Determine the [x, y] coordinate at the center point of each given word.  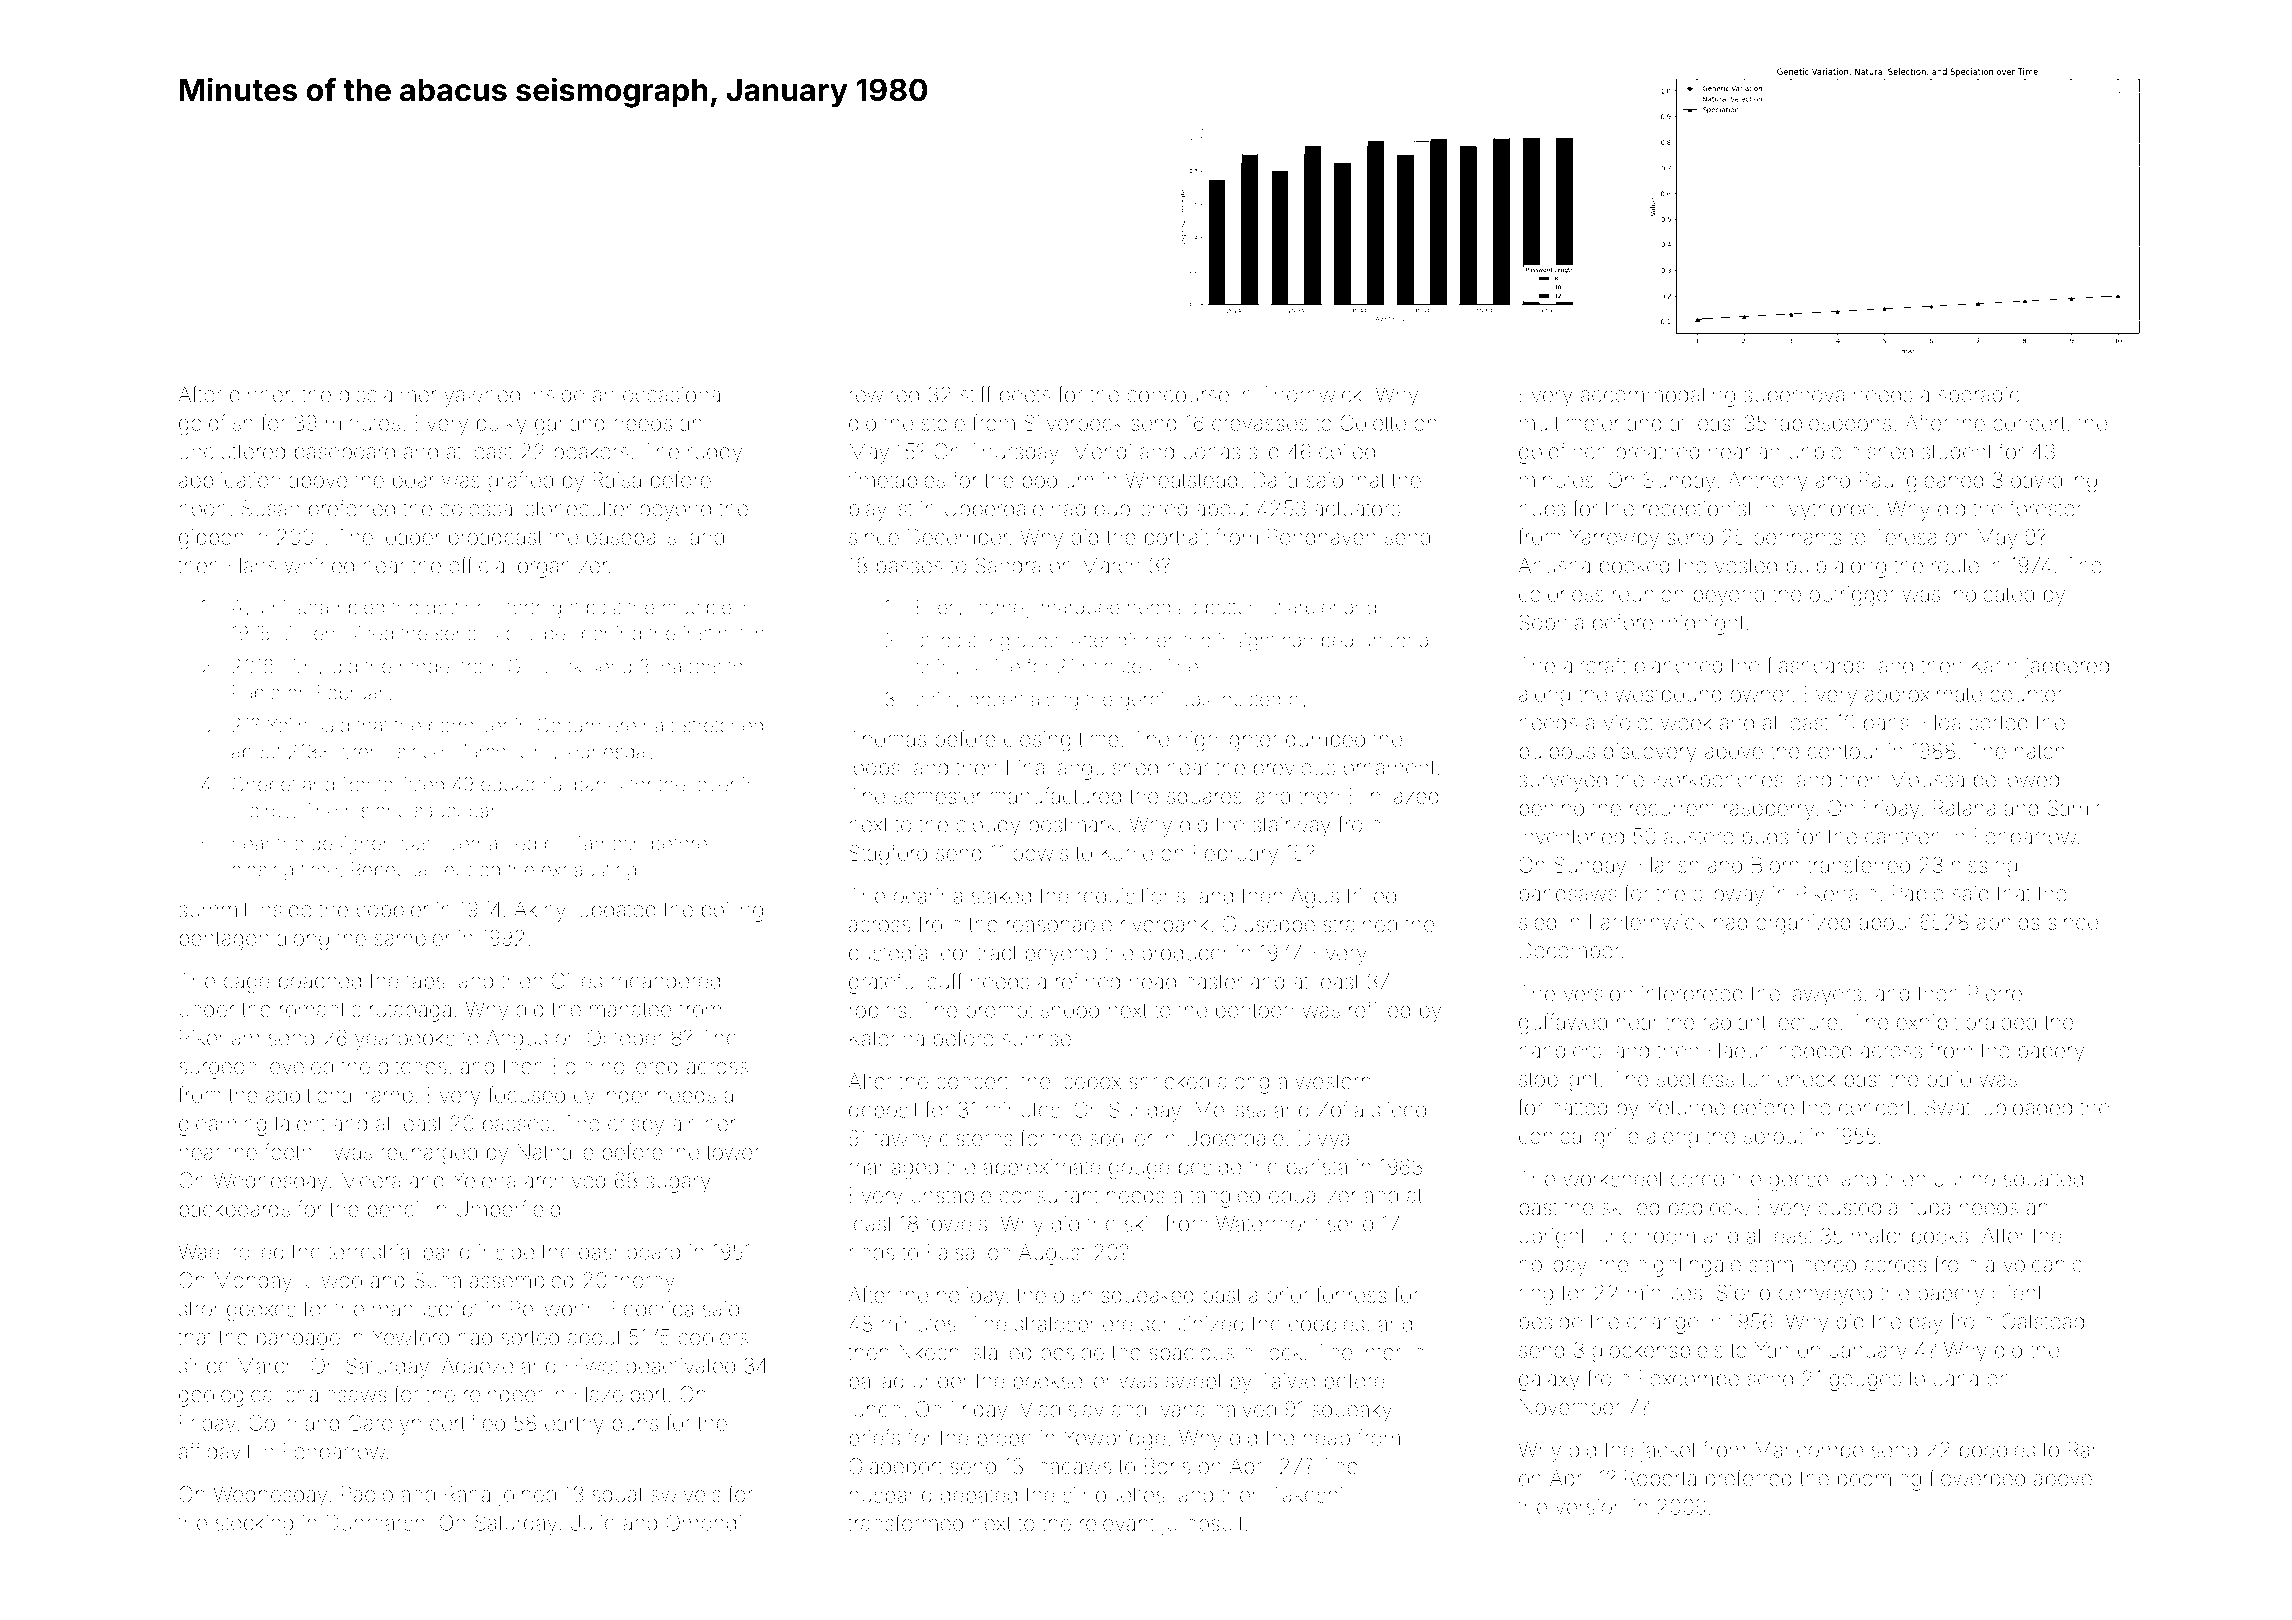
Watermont [1268, 1223]
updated [618, 911]
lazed [1414, 796]
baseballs [631, 537]
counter [2026, 694]
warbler [1305, 607]
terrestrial [371, 1252]
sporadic [1978, 396]
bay [1926, 1323]
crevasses [1260, 424]
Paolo [367, 1494]
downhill [462, 607]
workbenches [1717, 779]
